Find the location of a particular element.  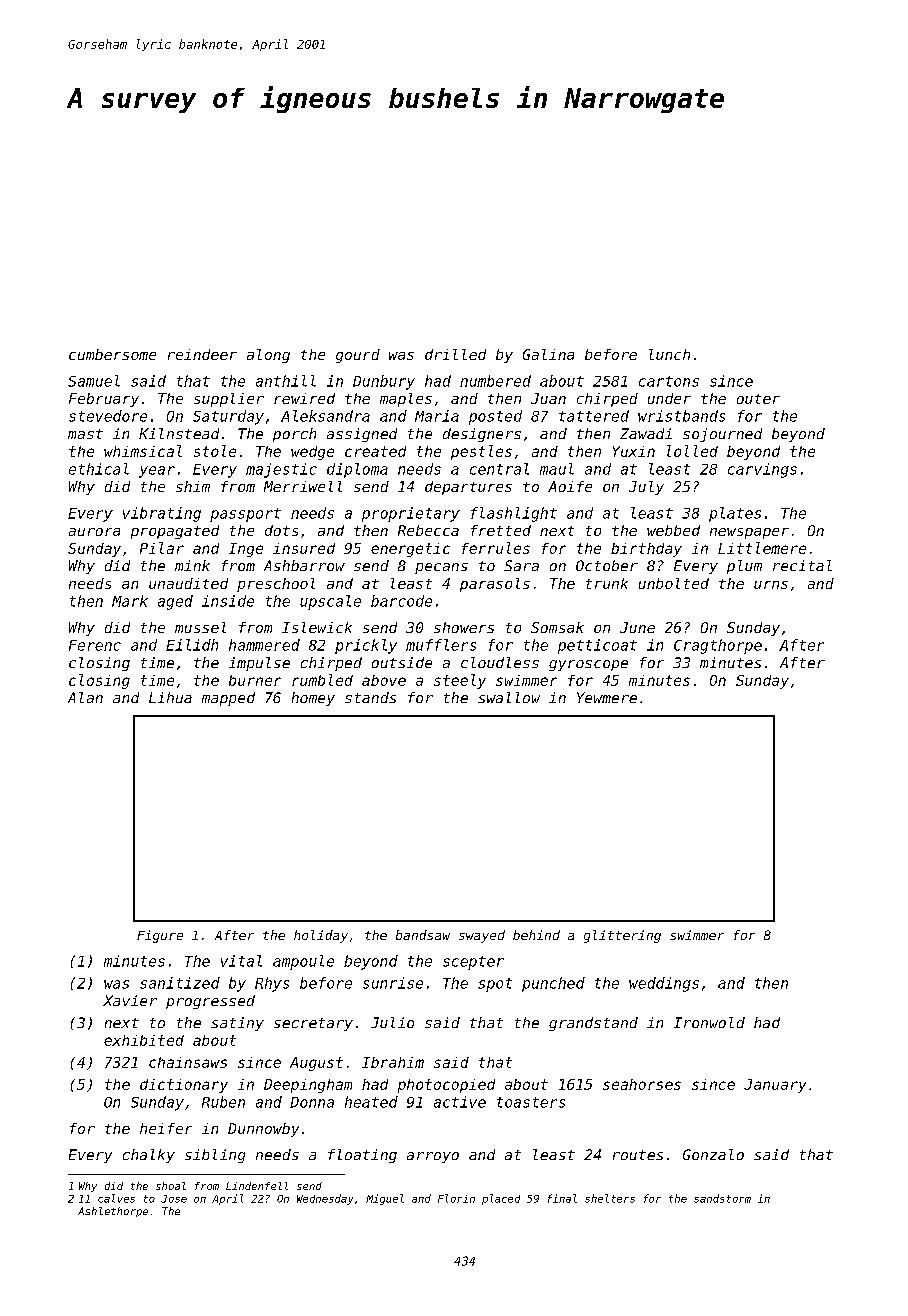

stands is located at coordinates (370, 697).
